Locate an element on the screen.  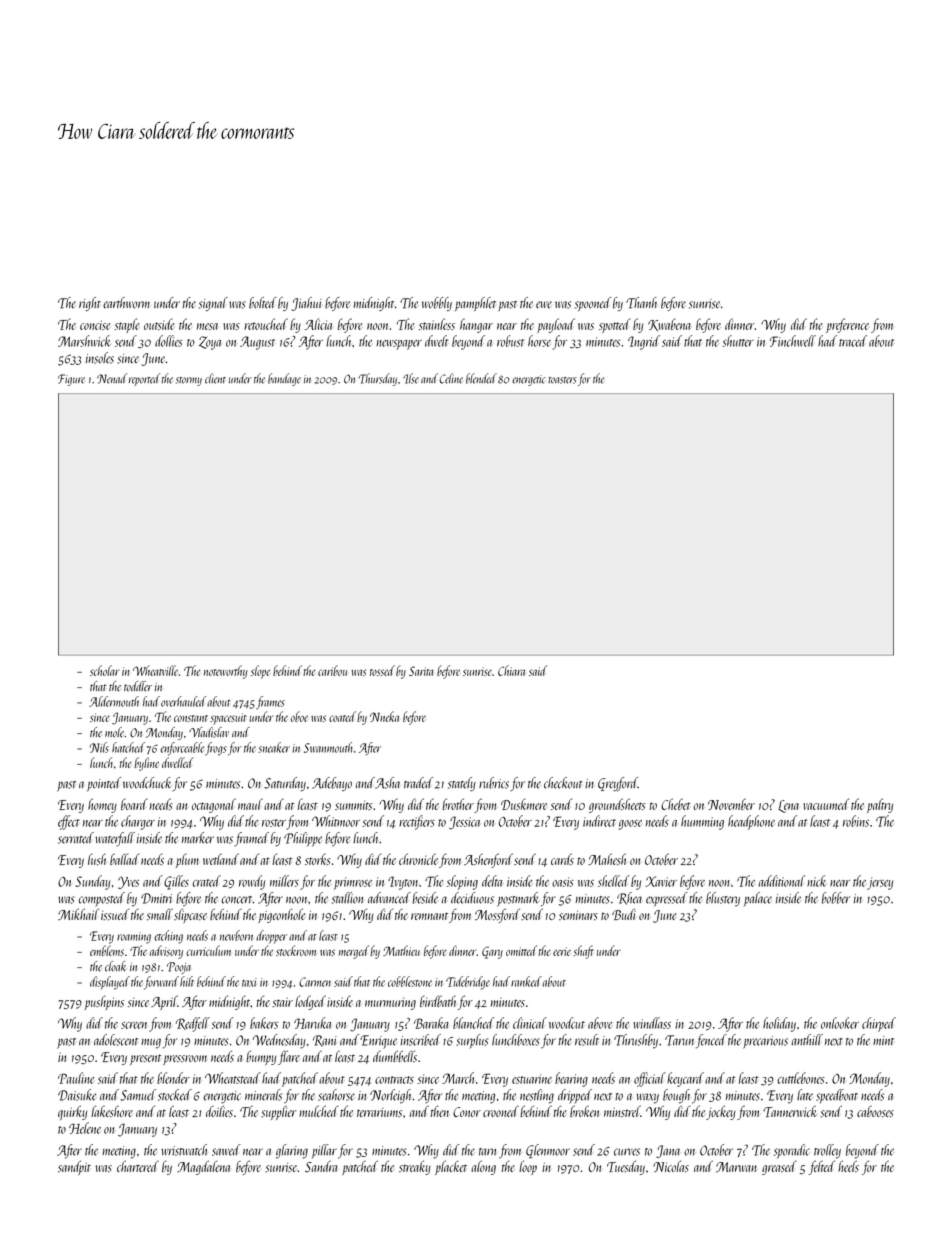
Chiara is located at coordinates (511, 670).
